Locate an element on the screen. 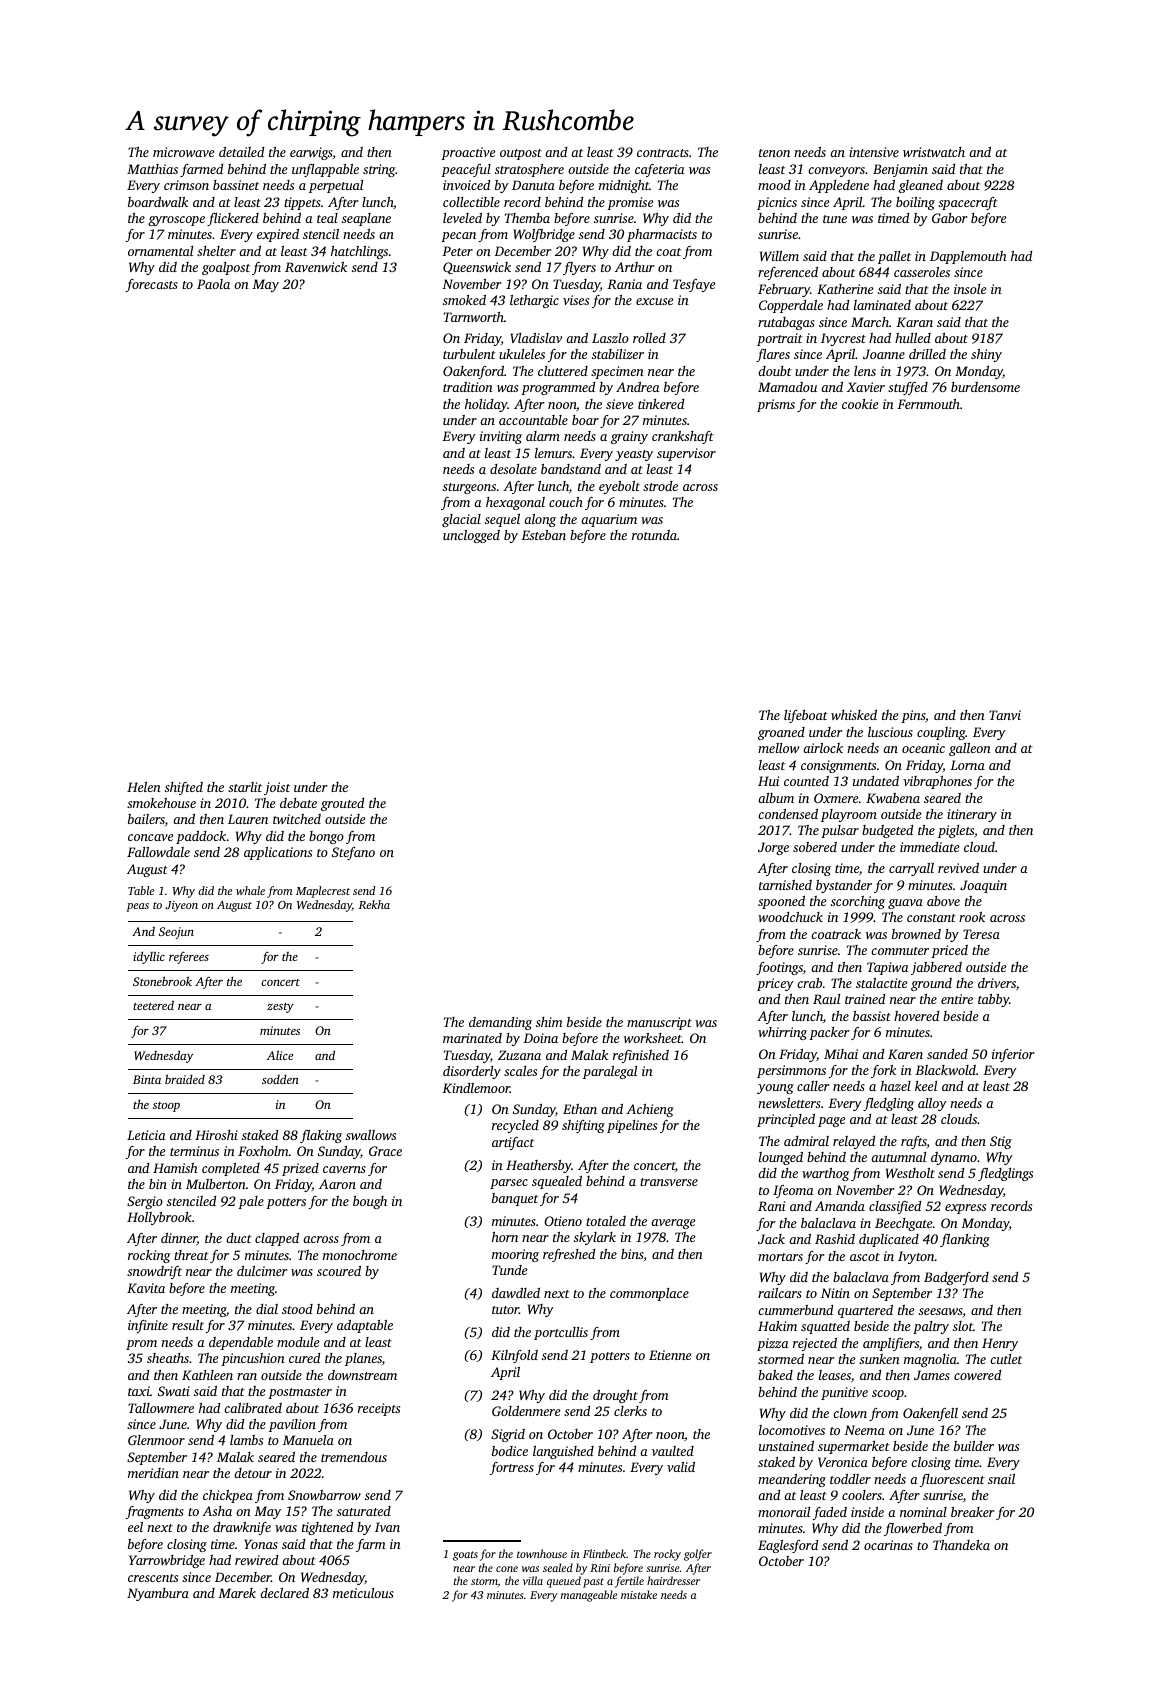 The width and height of the screenshot is (1162, 1683). Nyambura is located at coordinates (158, 1594).
